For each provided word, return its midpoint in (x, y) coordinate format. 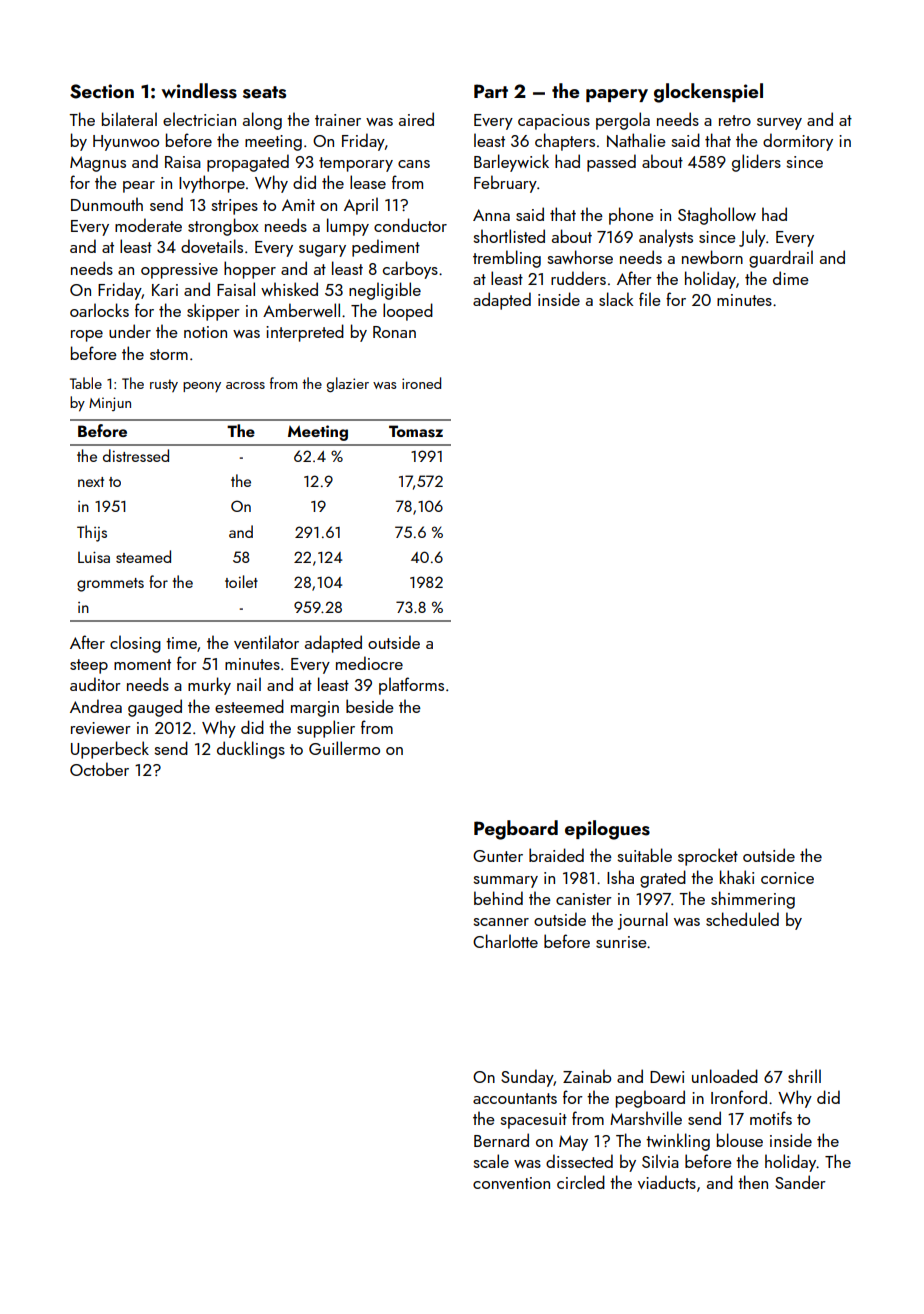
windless (199, 91)
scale (491, 1161)
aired (416, 119)
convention (511, 1183)
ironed (421, 383)
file (650, 299)
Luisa (94, 557)
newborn (712, 257)
